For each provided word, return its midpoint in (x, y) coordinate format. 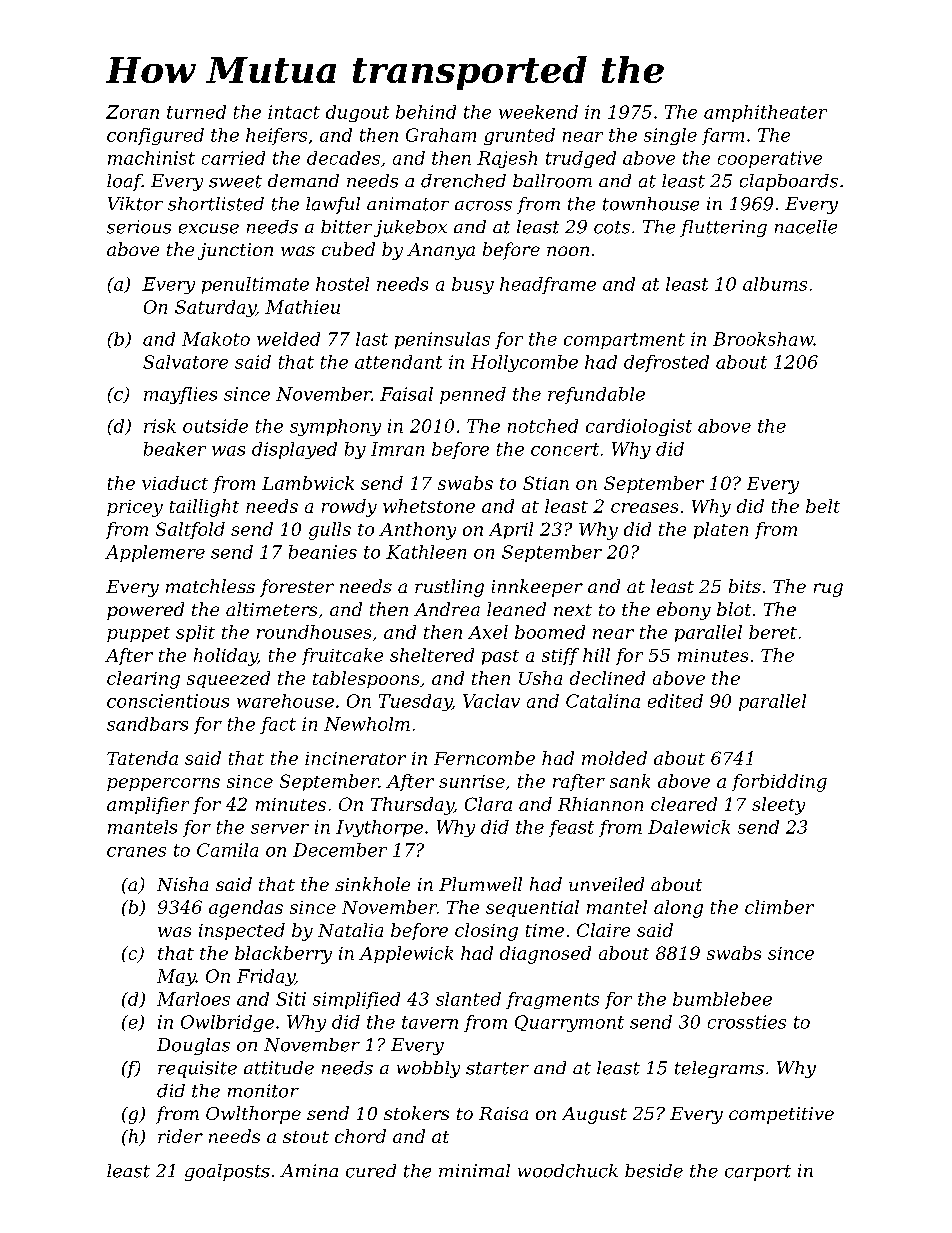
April (511, 530)
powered (145, 611)
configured (155, 136)
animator (408, 204)
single (670, 136)
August (594, 1115)
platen (721, 530)
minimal (474, 1170)
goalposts (227, 1172)
